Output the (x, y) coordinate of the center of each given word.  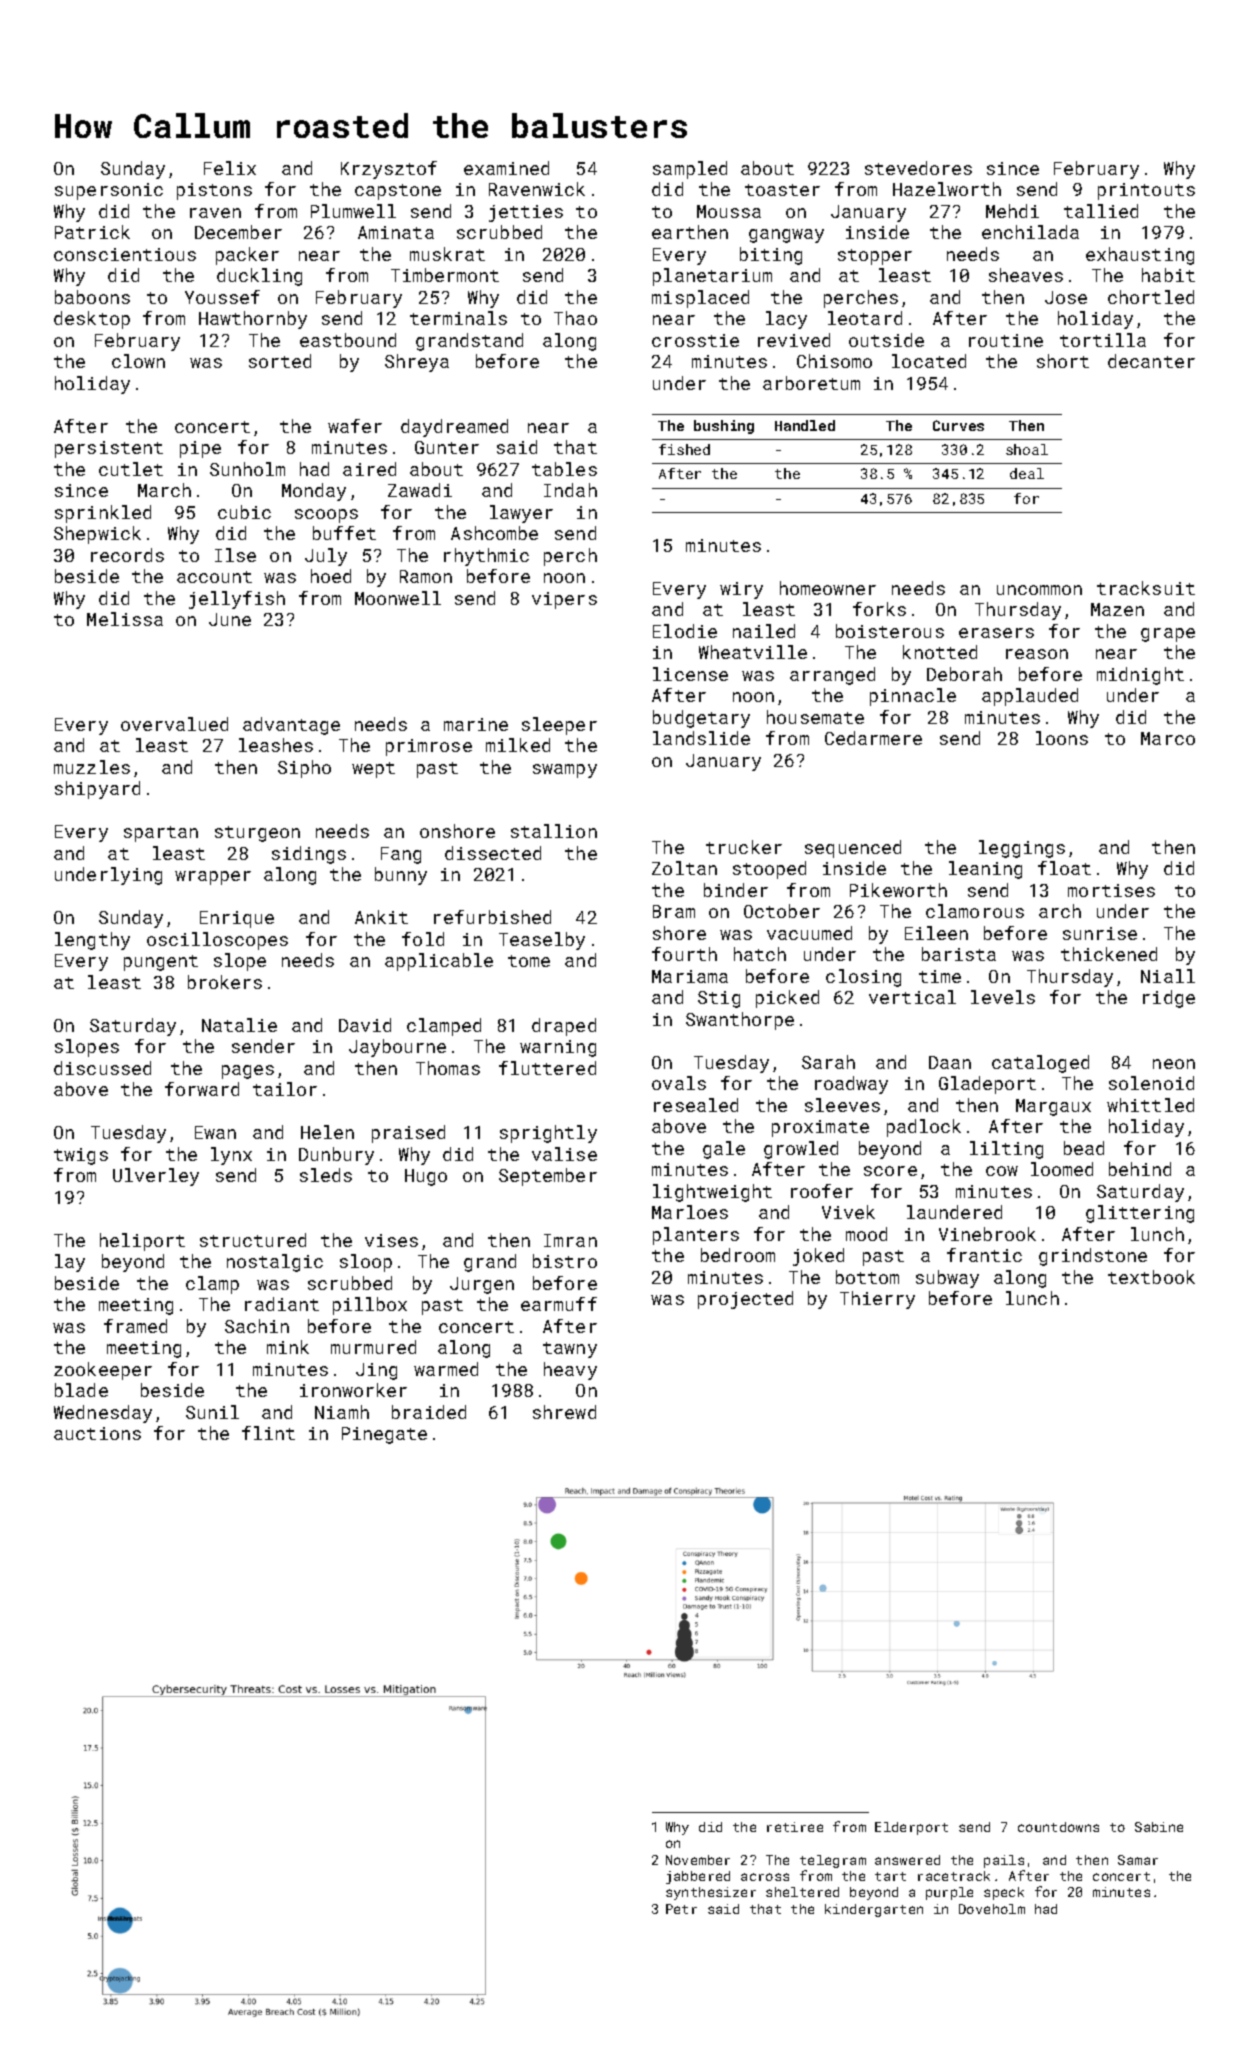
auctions (97, 1433)
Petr (681, 1909)
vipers (564, 600)
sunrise (1100, 933)
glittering (1140, 1214)
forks (879, 609)
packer (247, 256)
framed (135, 1326)
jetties (526, 213)
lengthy (92, 941)
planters (696, 1236)
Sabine (1159, 1827)
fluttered (547, 1068)
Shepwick (97, 535)
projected (745, 1300)
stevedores (918, 168)
